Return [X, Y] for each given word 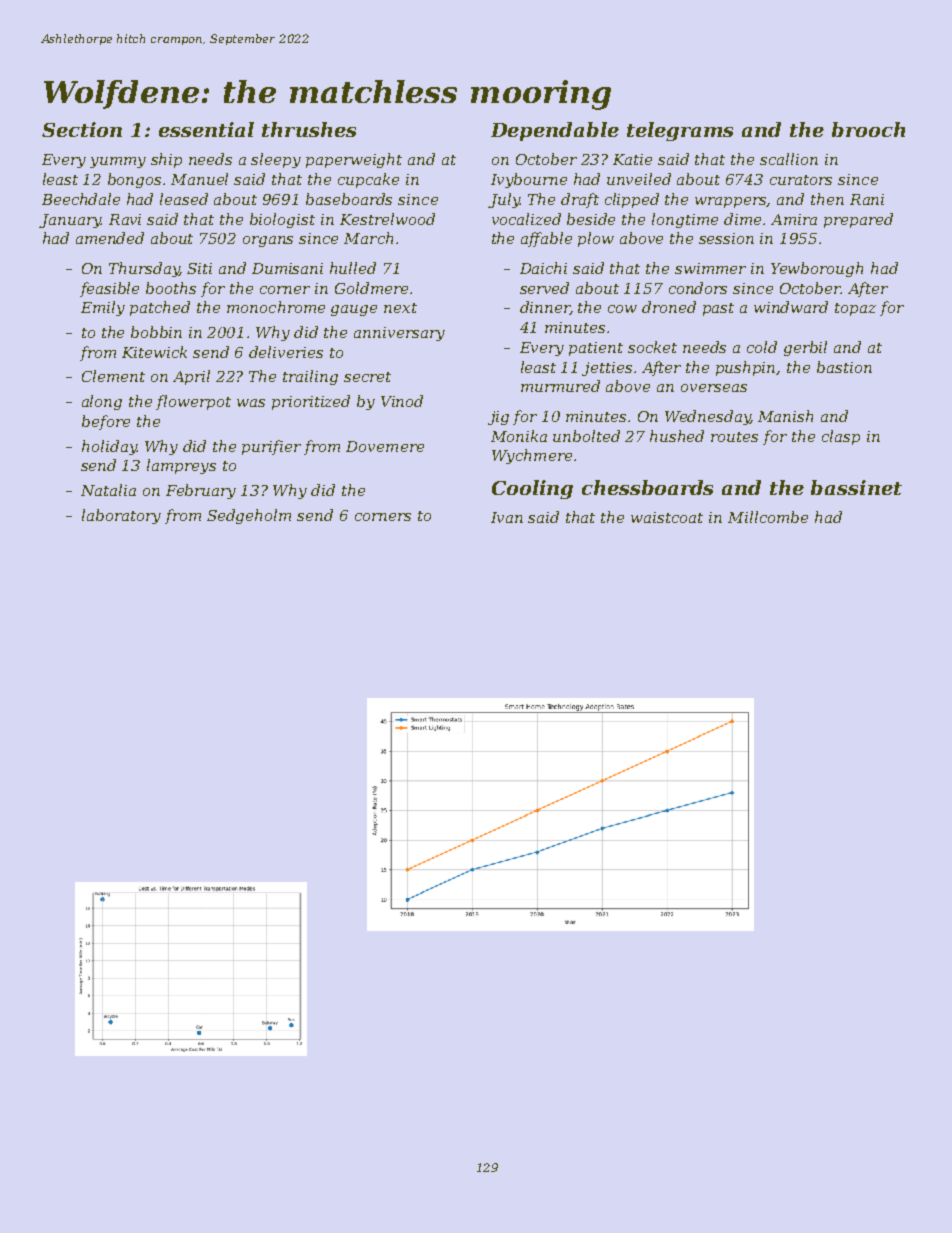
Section [82, 129]
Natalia [108, 490]
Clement [113, 376]
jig [498, 418]
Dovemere [385, 446]
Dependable [555, 131]
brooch [868, 129]
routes [734, 437]
